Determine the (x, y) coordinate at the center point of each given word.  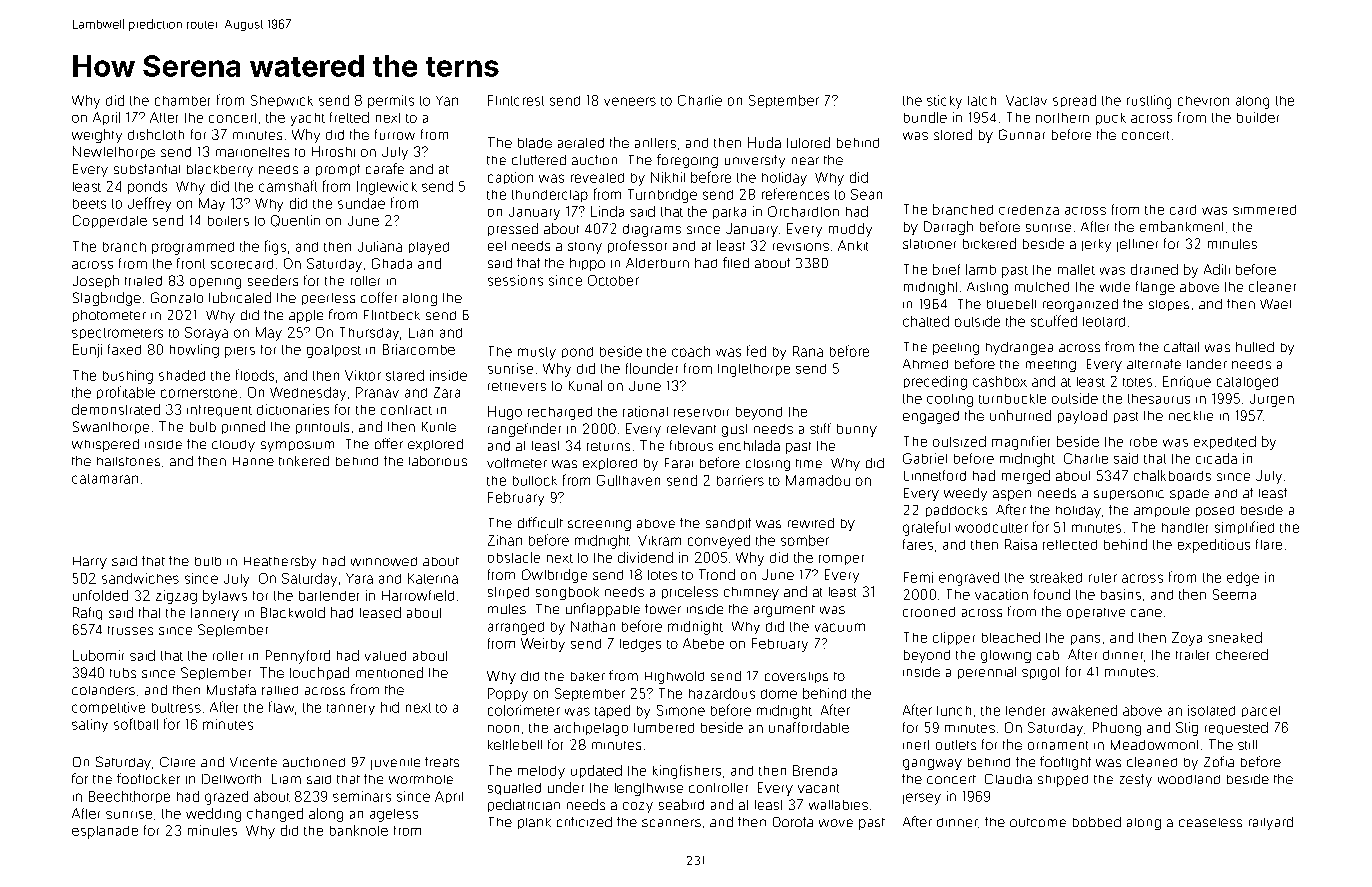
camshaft (288, 186)
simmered (1264, 210)
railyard (1271, 823)
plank (534, 823)
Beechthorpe (129, 797)
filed (736, 262)
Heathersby (280, 562)
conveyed (719, 542)
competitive (108, 708)
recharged (560, 413)
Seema (1234, 594)
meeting (1051, 366)
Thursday (369, 333)
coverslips (796, 677)
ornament (1058, 745)
